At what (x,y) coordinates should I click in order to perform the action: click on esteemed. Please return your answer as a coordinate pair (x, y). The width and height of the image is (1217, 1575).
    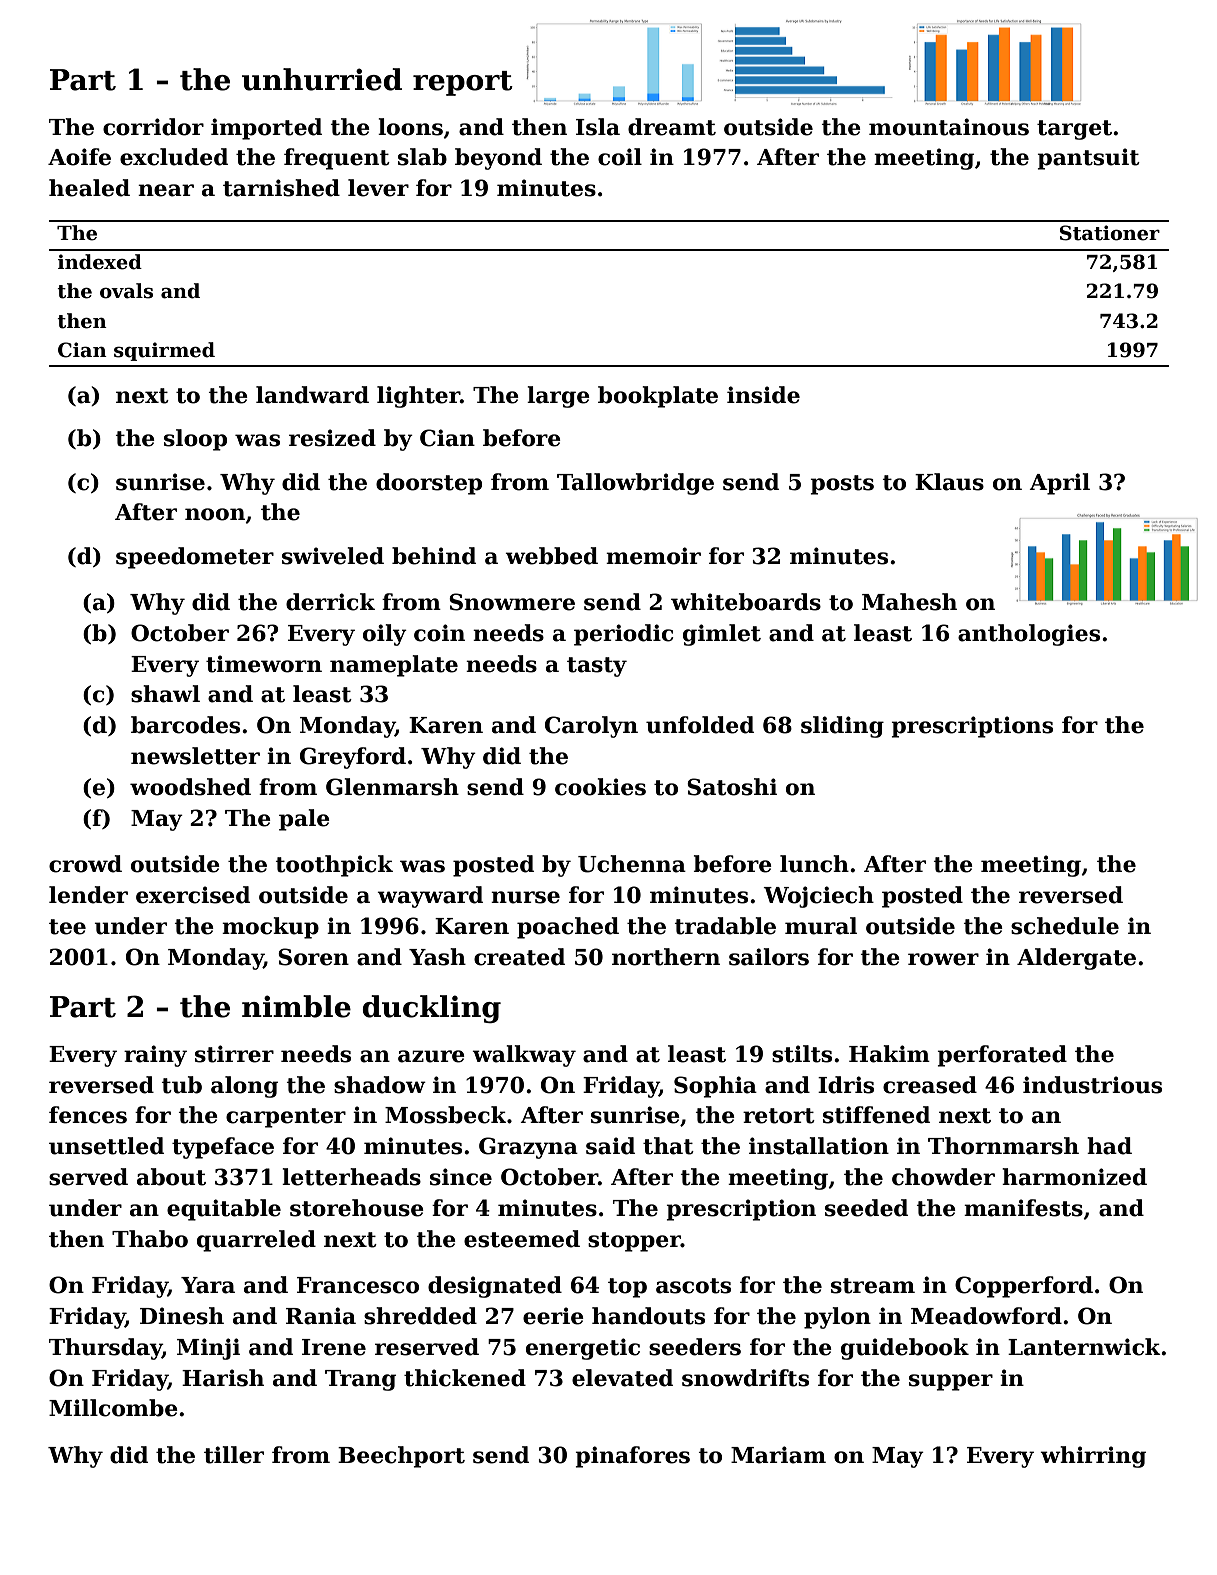
    Looking at the image, I should click on (522, 1239).
